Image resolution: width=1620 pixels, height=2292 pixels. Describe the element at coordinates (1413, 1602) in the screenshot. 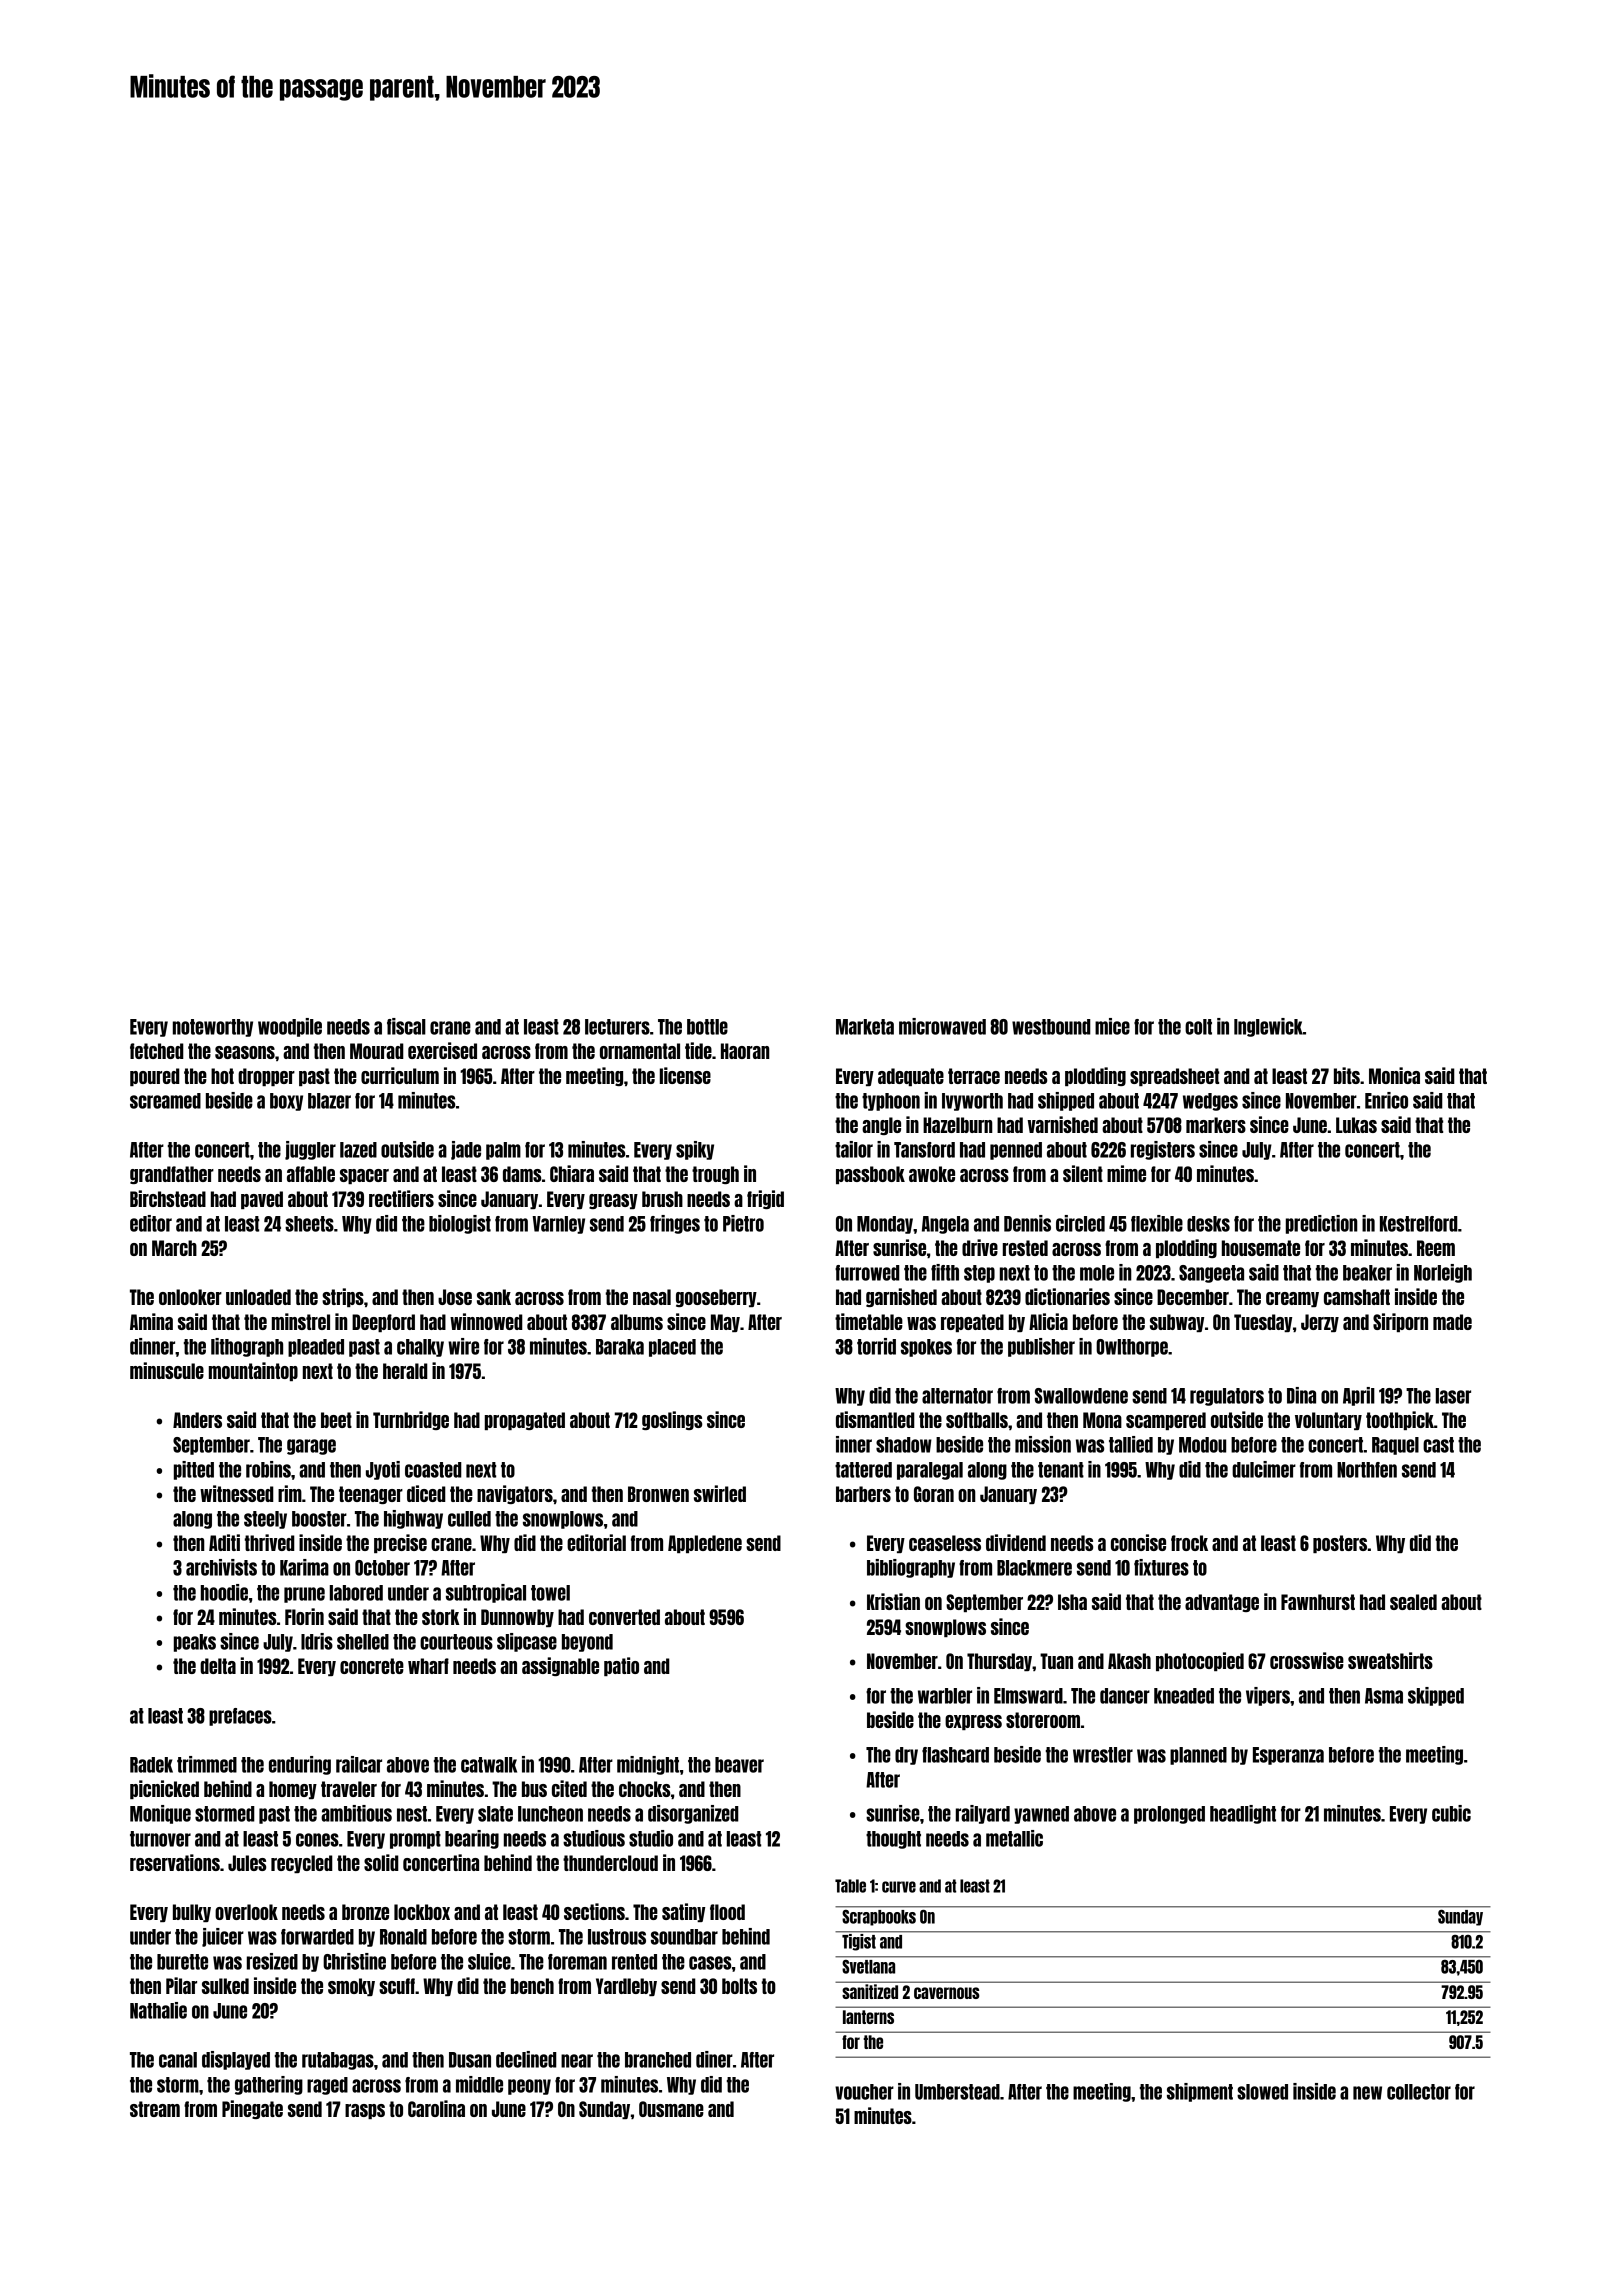

I see `sealed` at that location.
